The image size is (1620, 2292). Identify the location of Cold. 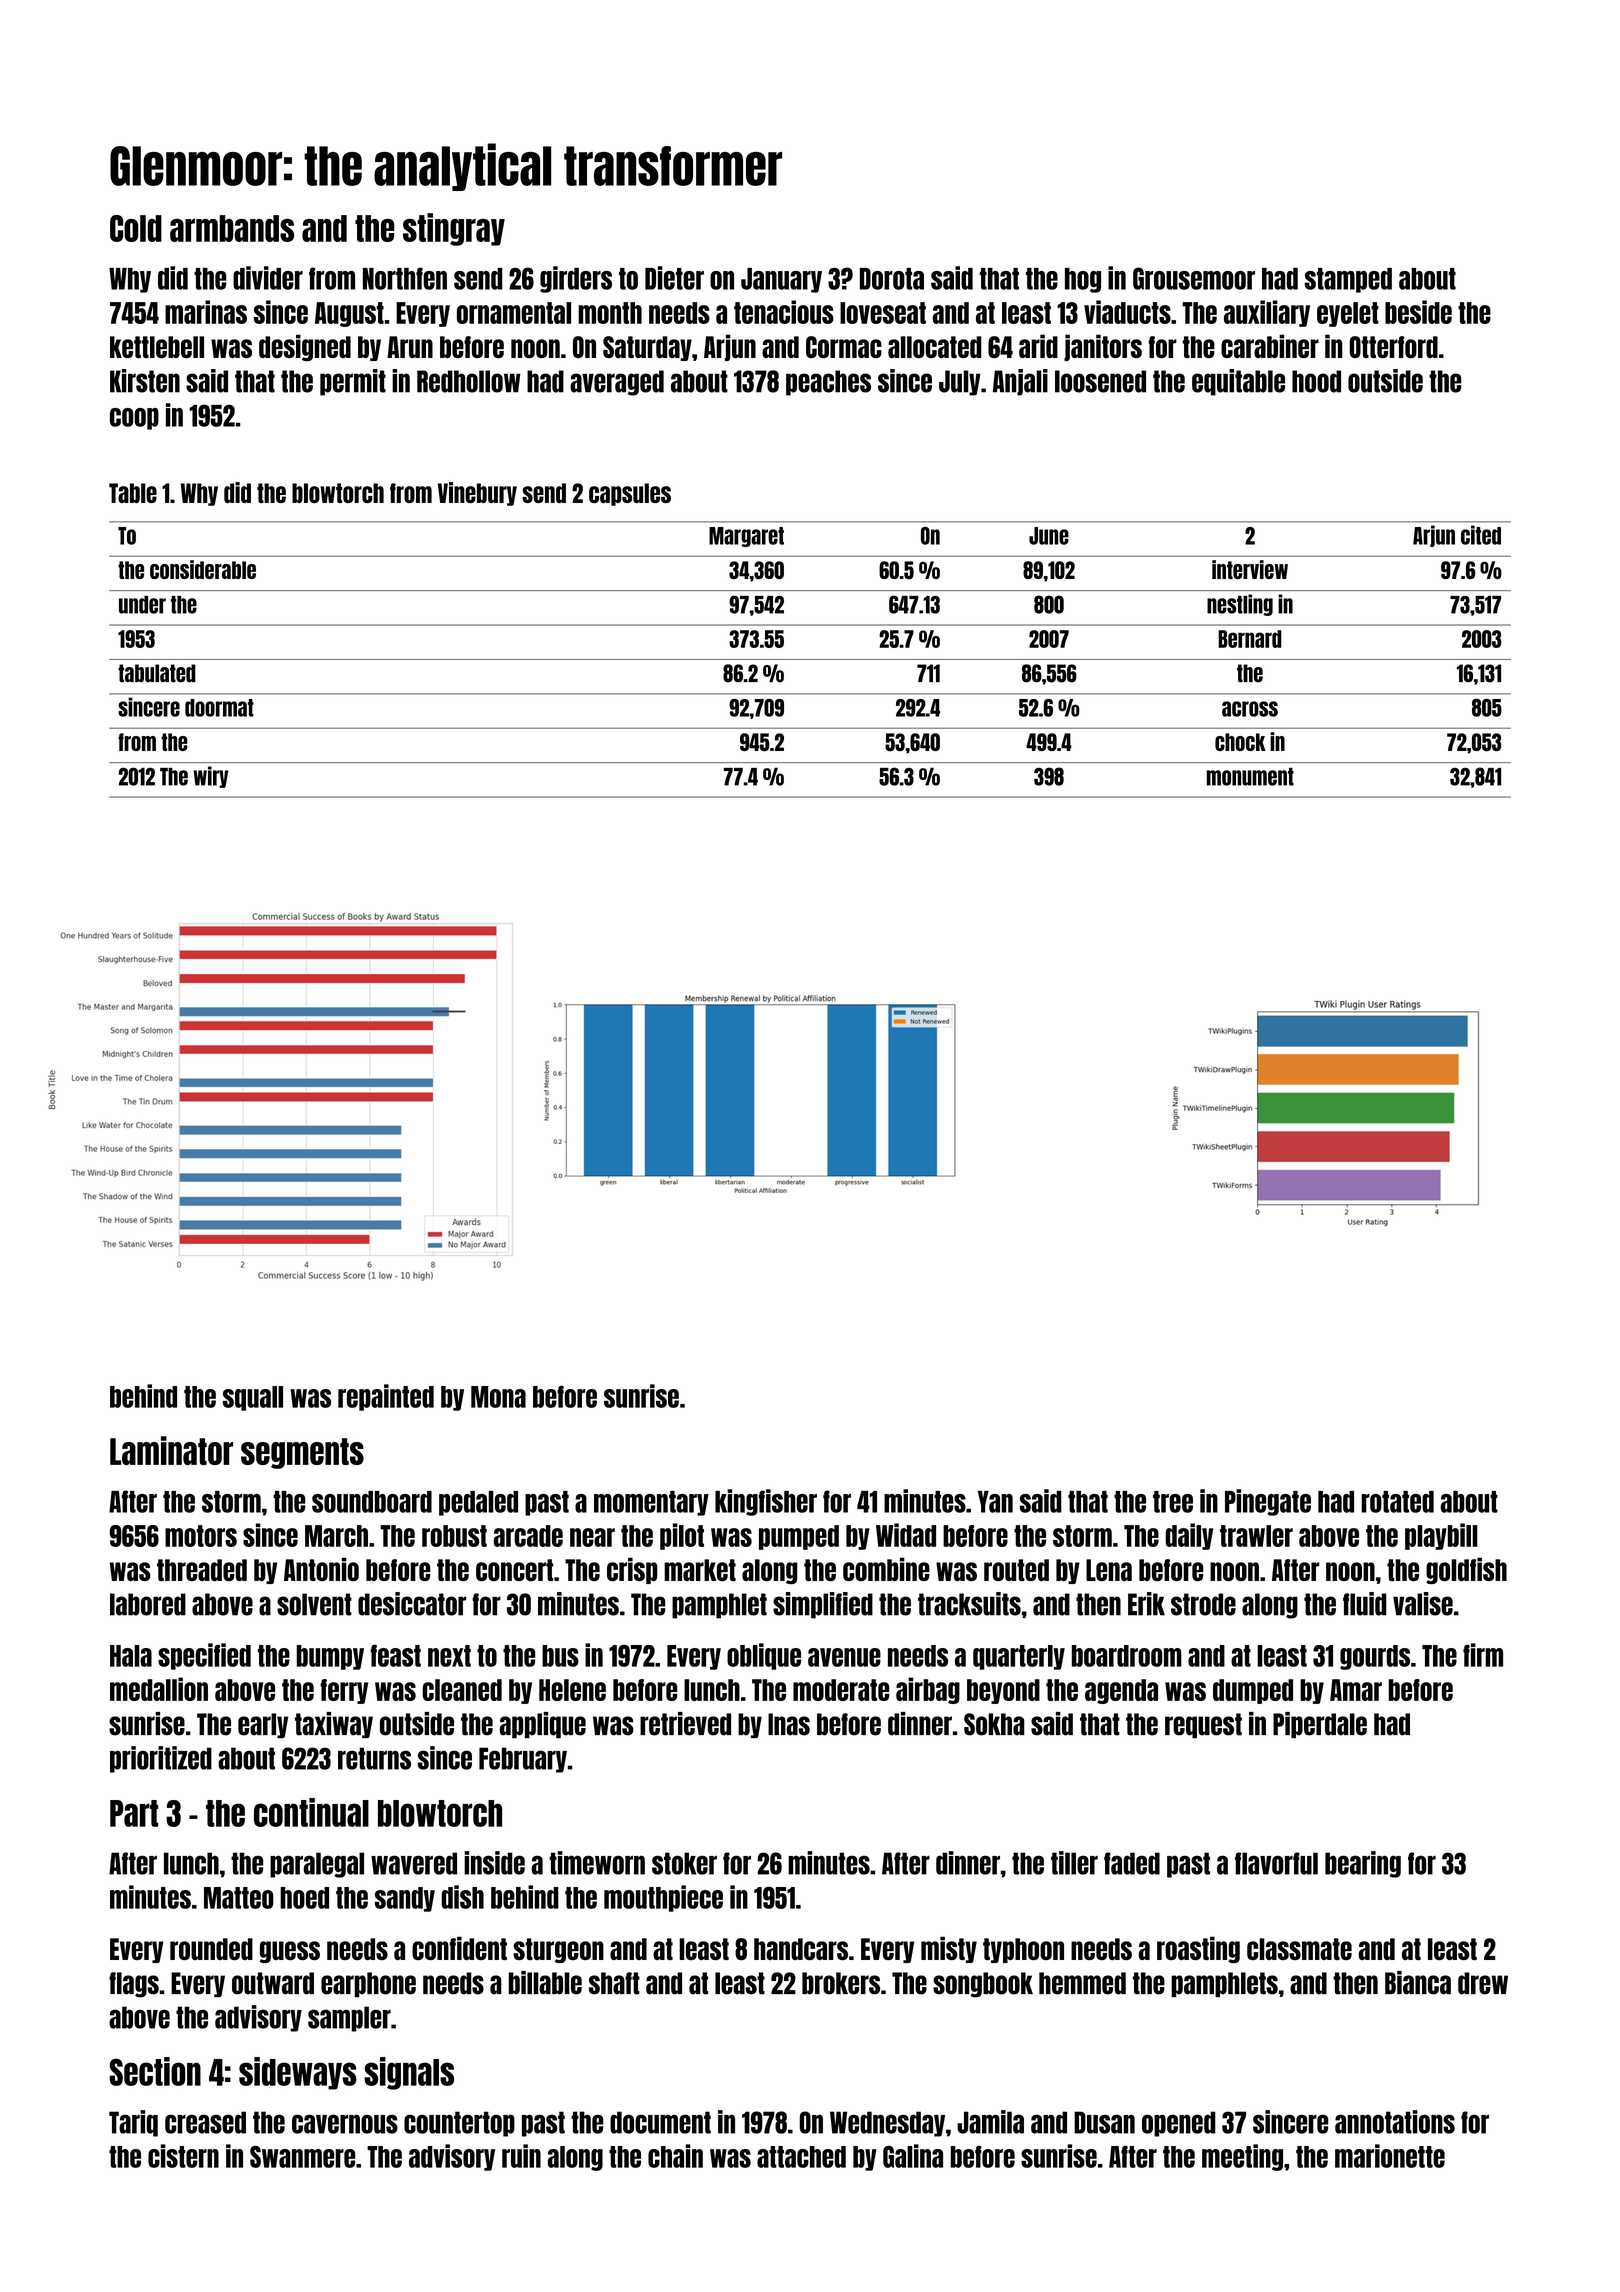
(136, 228).
